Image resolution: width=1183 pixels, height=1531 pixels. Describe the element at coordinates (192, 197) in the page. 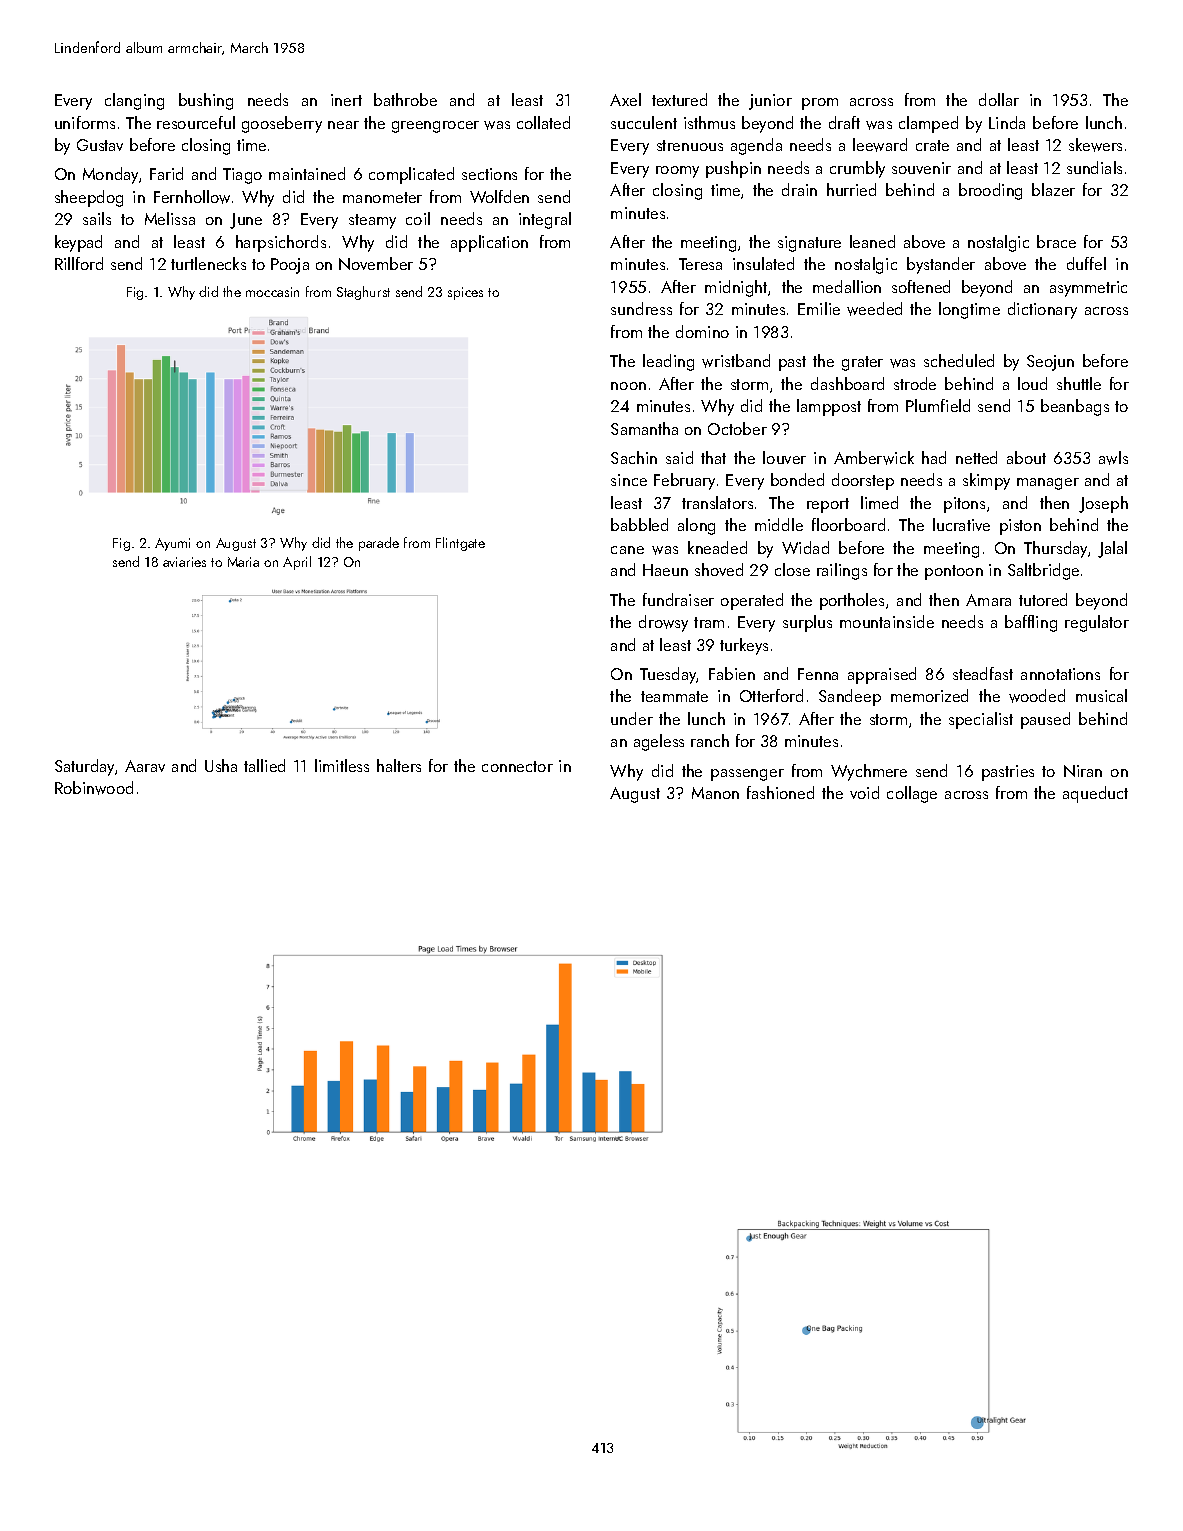

I see `Fernhollow` at that location.
